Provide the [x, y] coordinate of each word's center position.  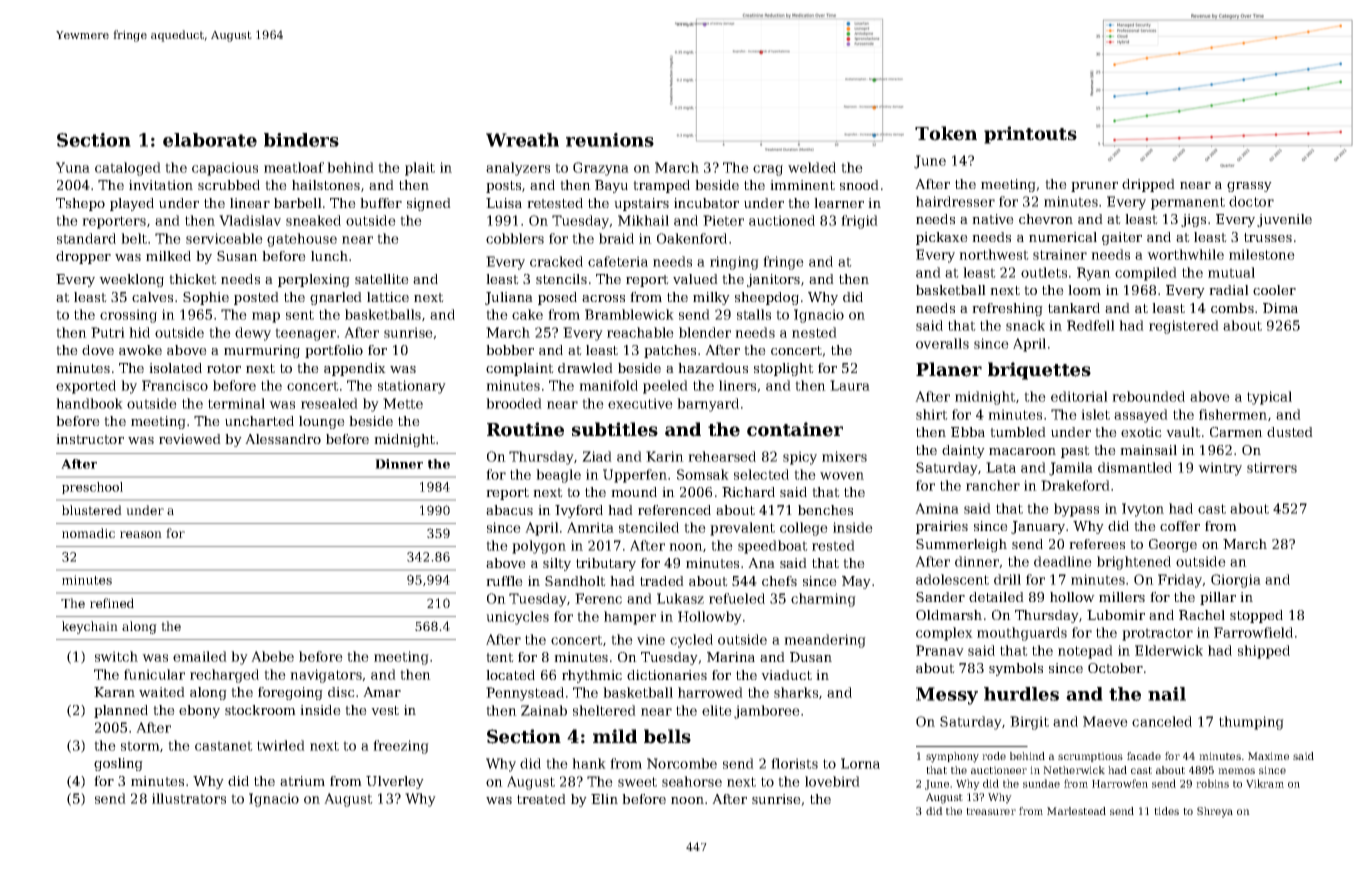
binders [301, 140]
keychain [90, 627]
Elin [604, 799]
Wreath [522, 140]
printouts [1030, 135]
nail [1167, 694]
